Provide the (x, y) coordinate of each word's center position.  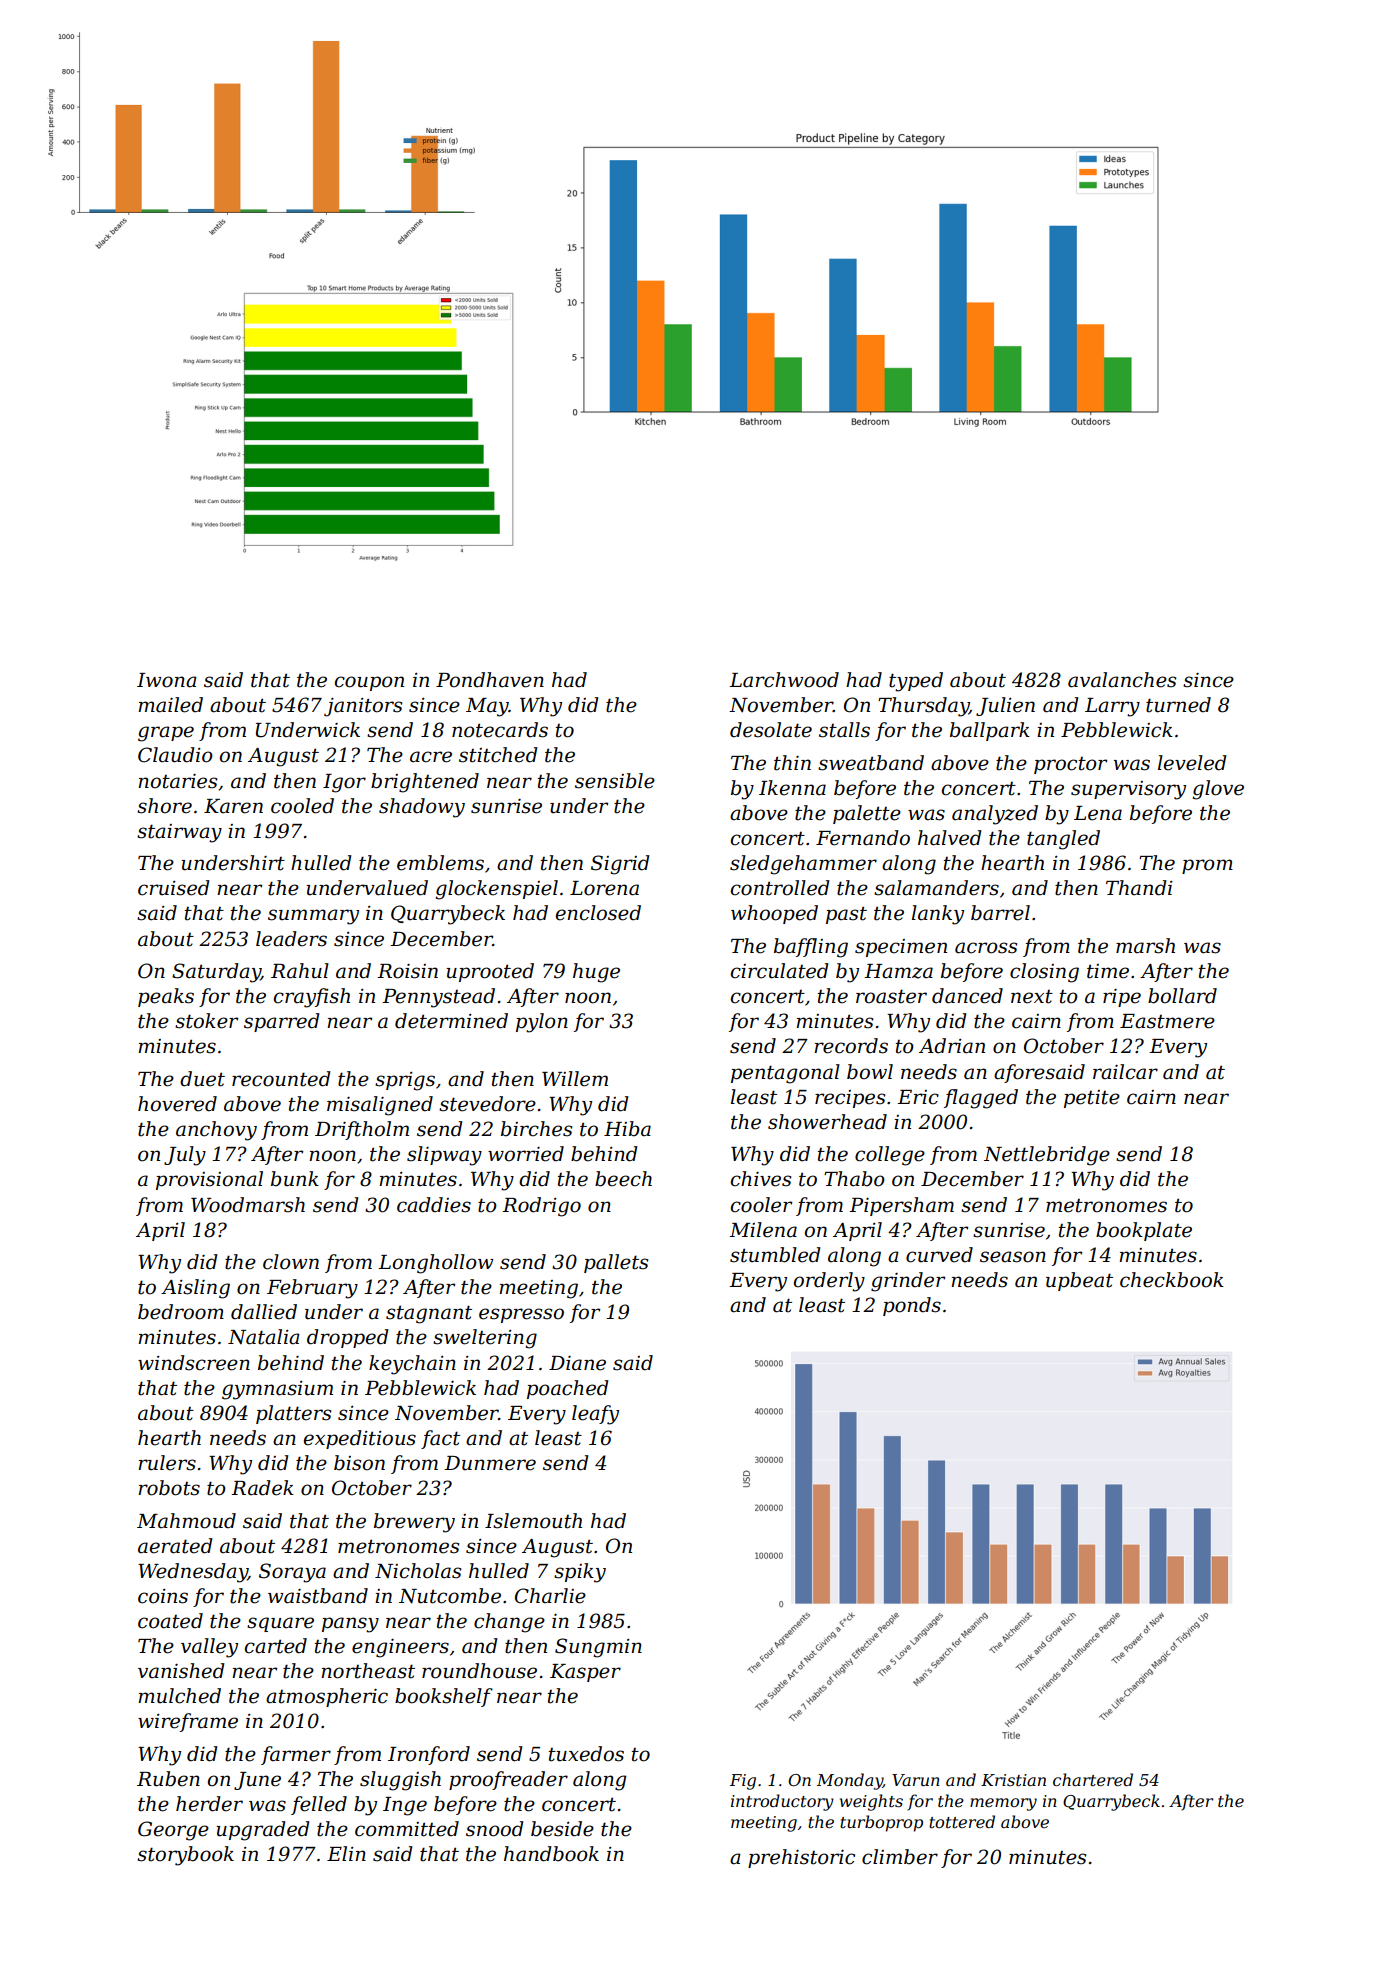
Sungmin (598, 1648)
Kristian (1013, 1780)
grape (166, 734)
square (280, 1624)
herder (209, 1804)
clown (291, 1262)
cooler (761, 1205)
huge (596, 973)
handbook (551, 1854)
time (1108, 971)
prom (1207, 866)
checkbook (1172, 1280)
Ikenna (792, 788)
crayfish (312, 998)
